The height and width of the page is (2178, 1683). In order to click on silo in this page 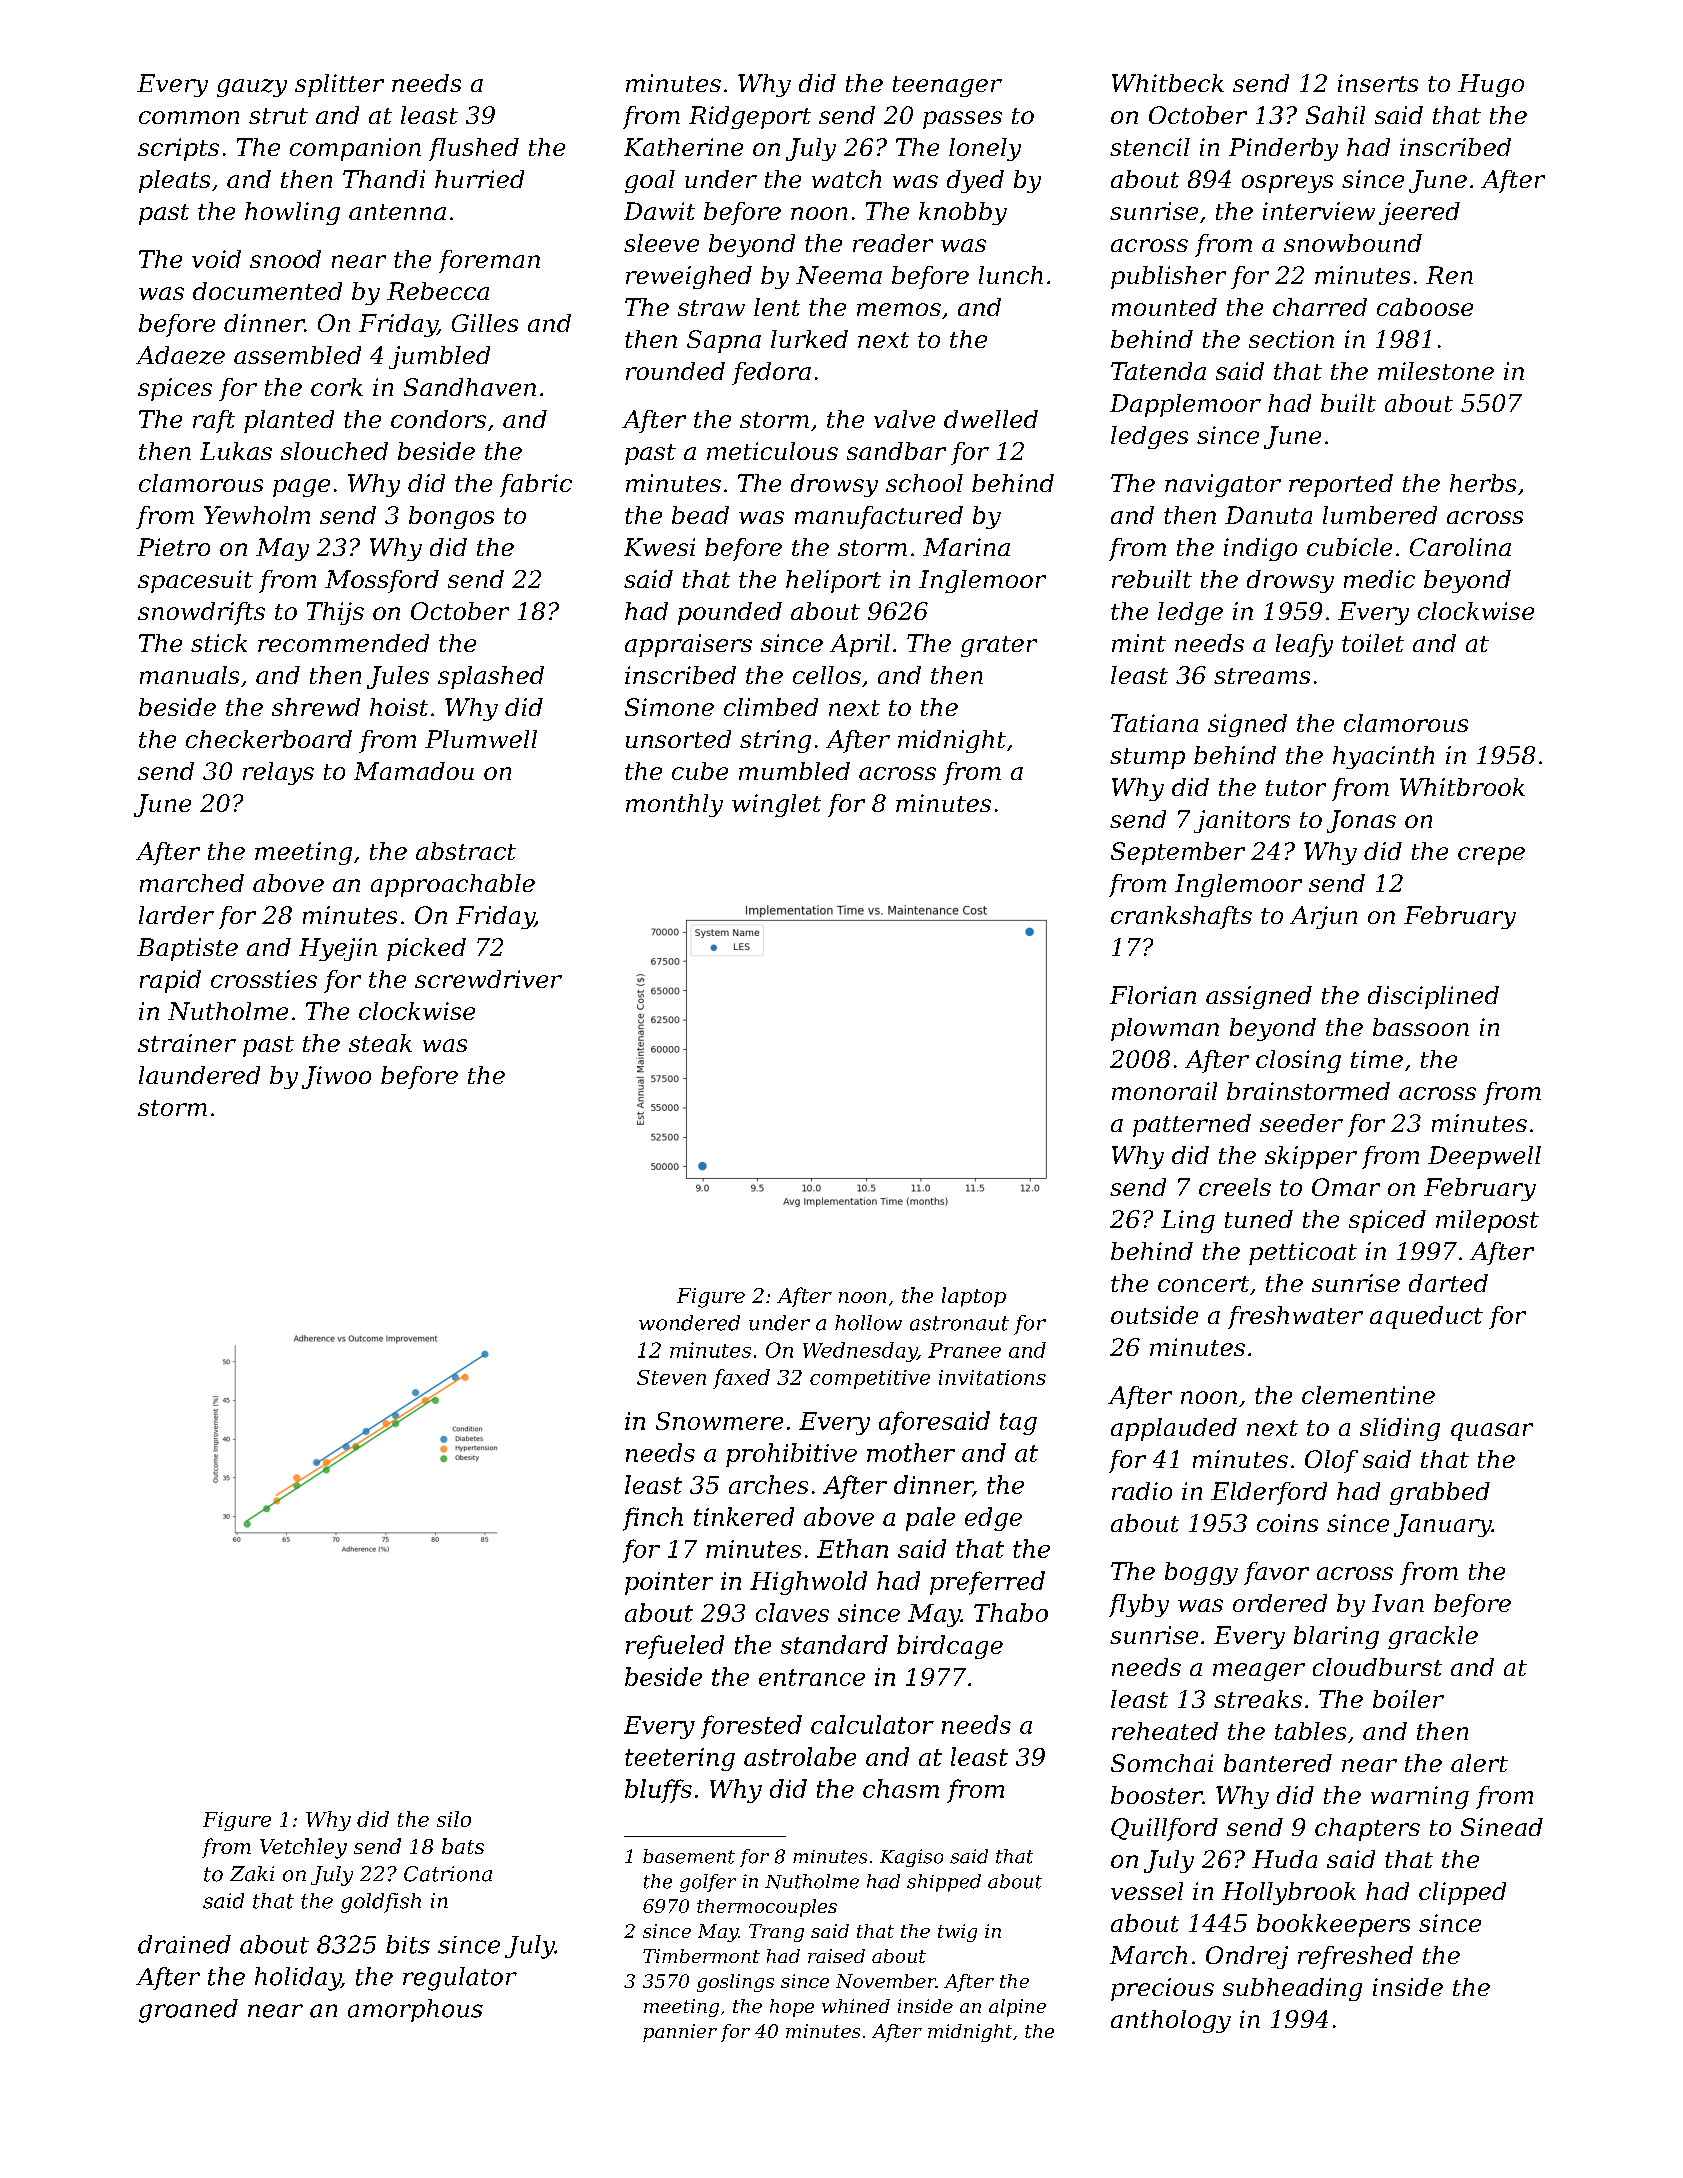, I will do `click(454, 1819)`.
